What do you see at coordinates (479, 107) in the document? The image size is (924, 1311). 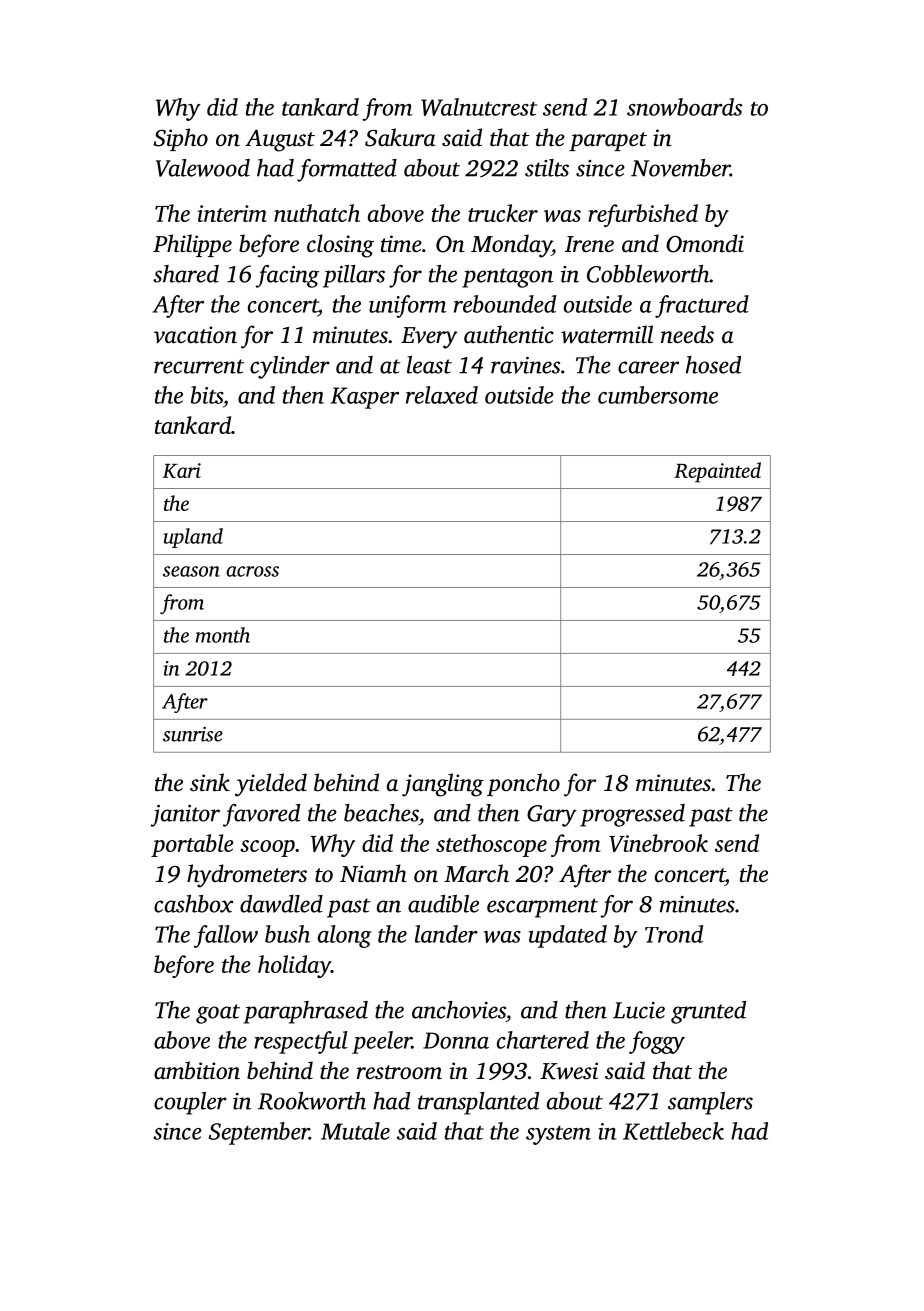 I see `Walnutcrest` at bounding box center [479, 107].
